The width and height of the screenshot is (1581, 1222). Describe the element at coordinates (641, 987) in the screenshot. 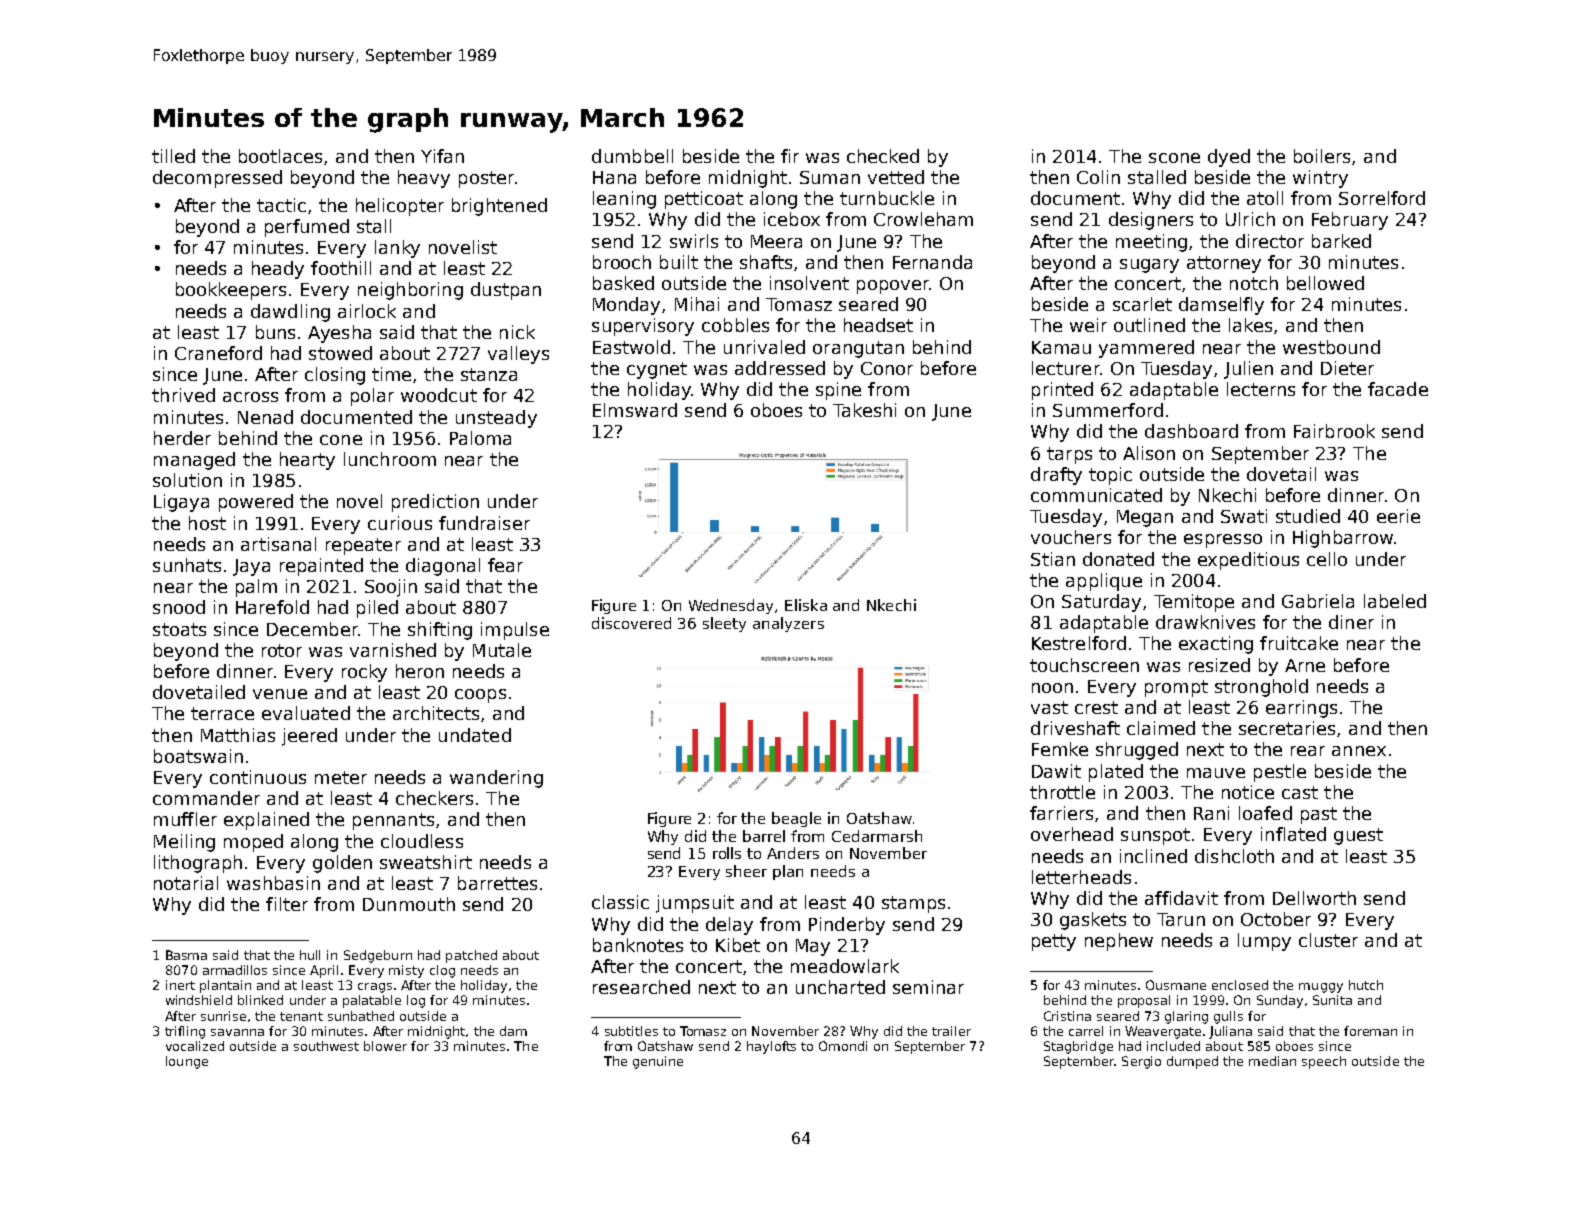

I see `researched` at that location.
